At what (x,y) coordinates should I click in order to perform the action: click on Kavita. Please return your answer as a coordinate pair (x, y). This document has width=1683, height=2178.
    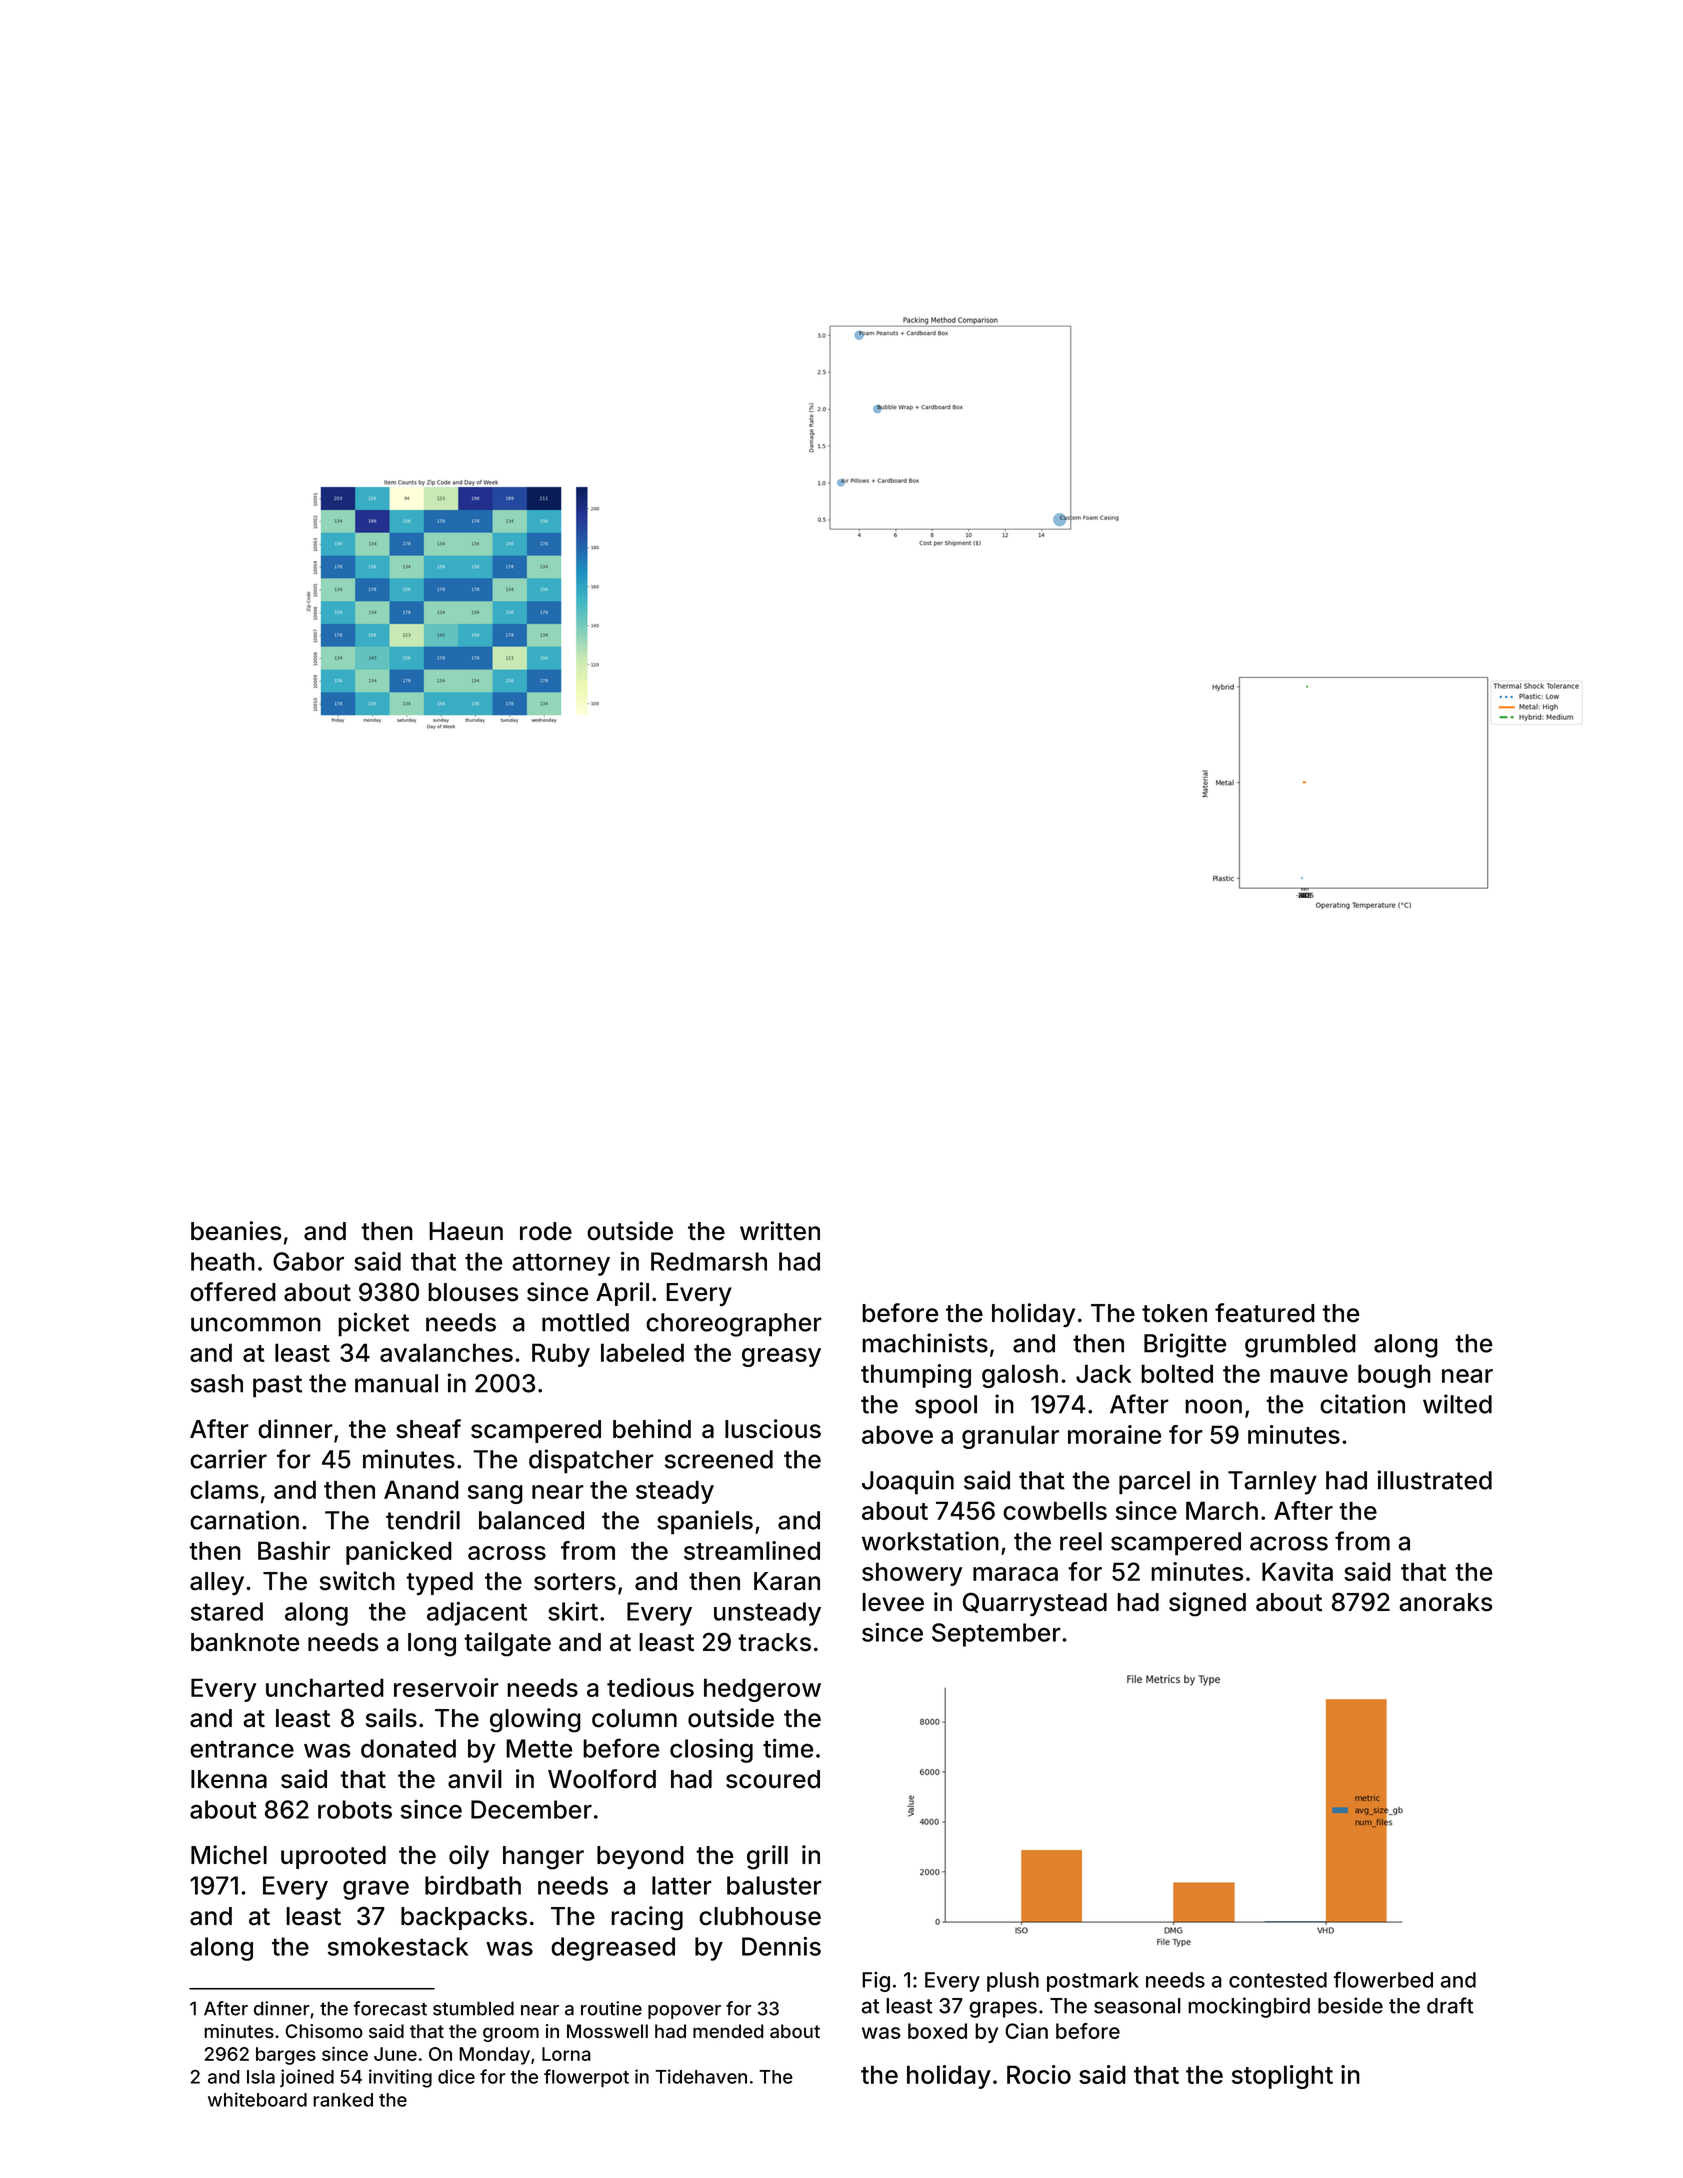
    Looking at the image, I should click on (1297, 1571).
